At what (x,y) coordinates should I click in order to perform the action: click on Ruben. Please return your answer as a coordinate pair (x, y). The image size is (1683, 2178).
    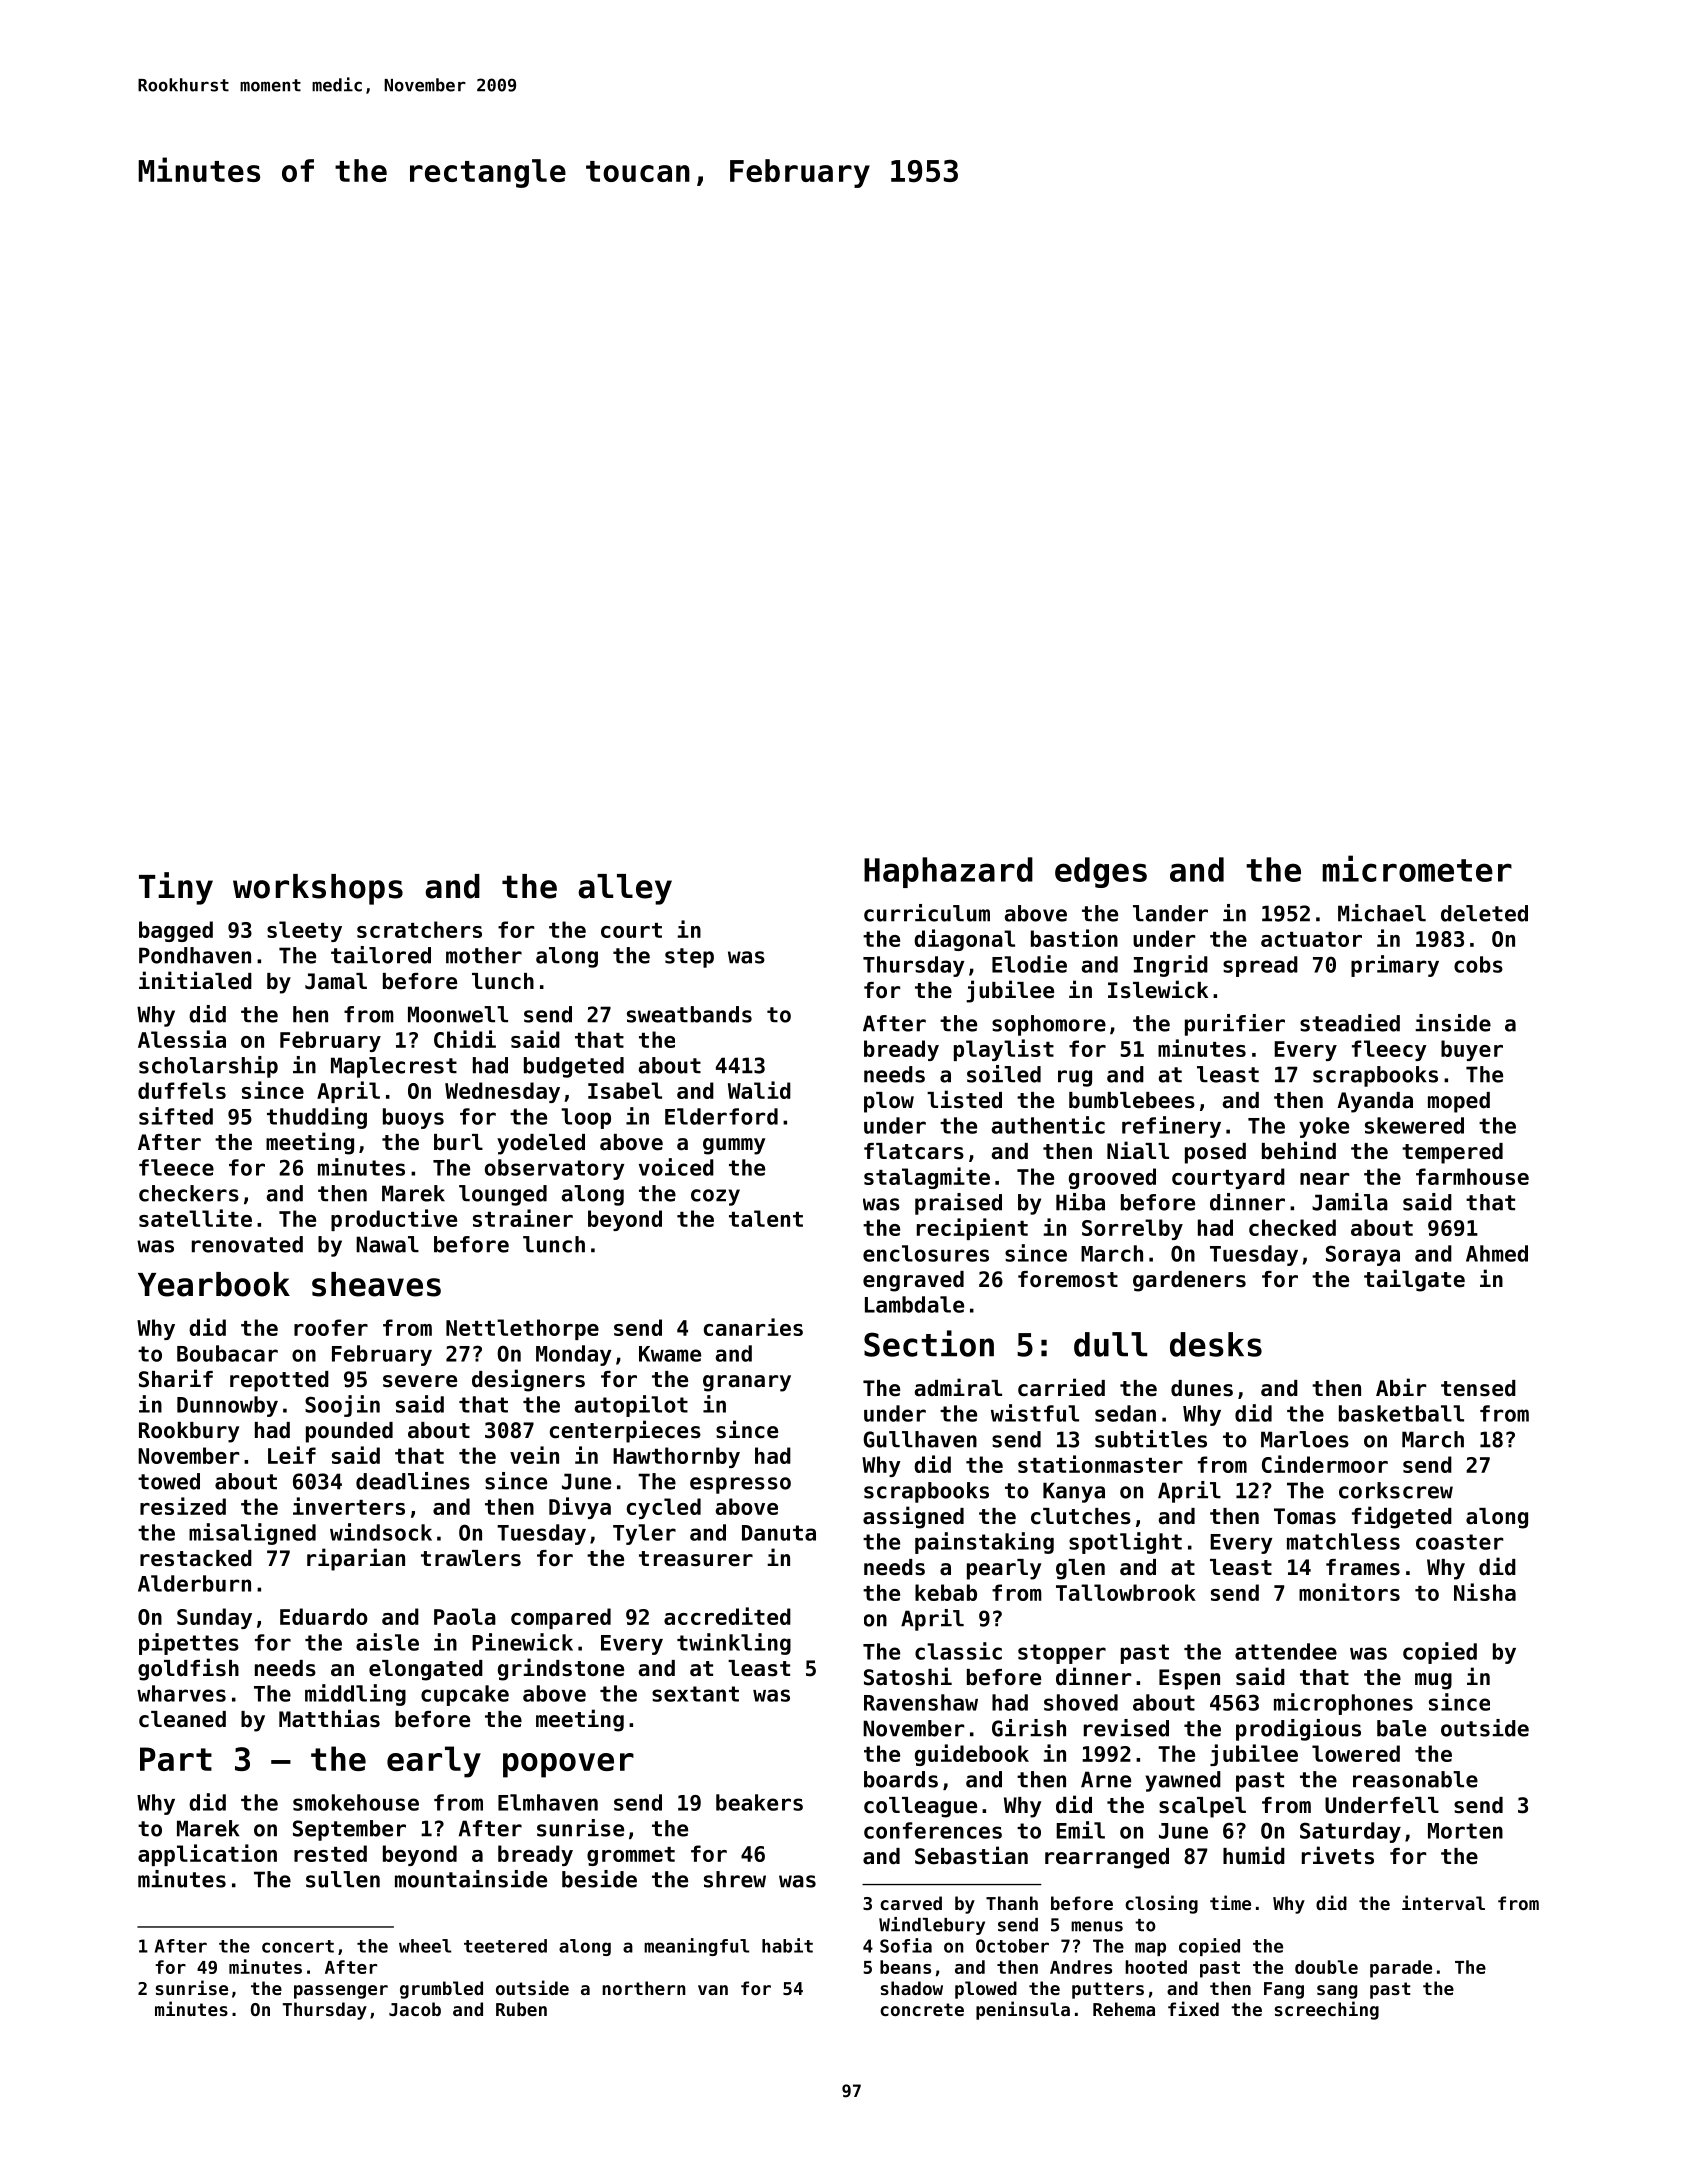
    Looking at the image, I should click on (521, 2009).
